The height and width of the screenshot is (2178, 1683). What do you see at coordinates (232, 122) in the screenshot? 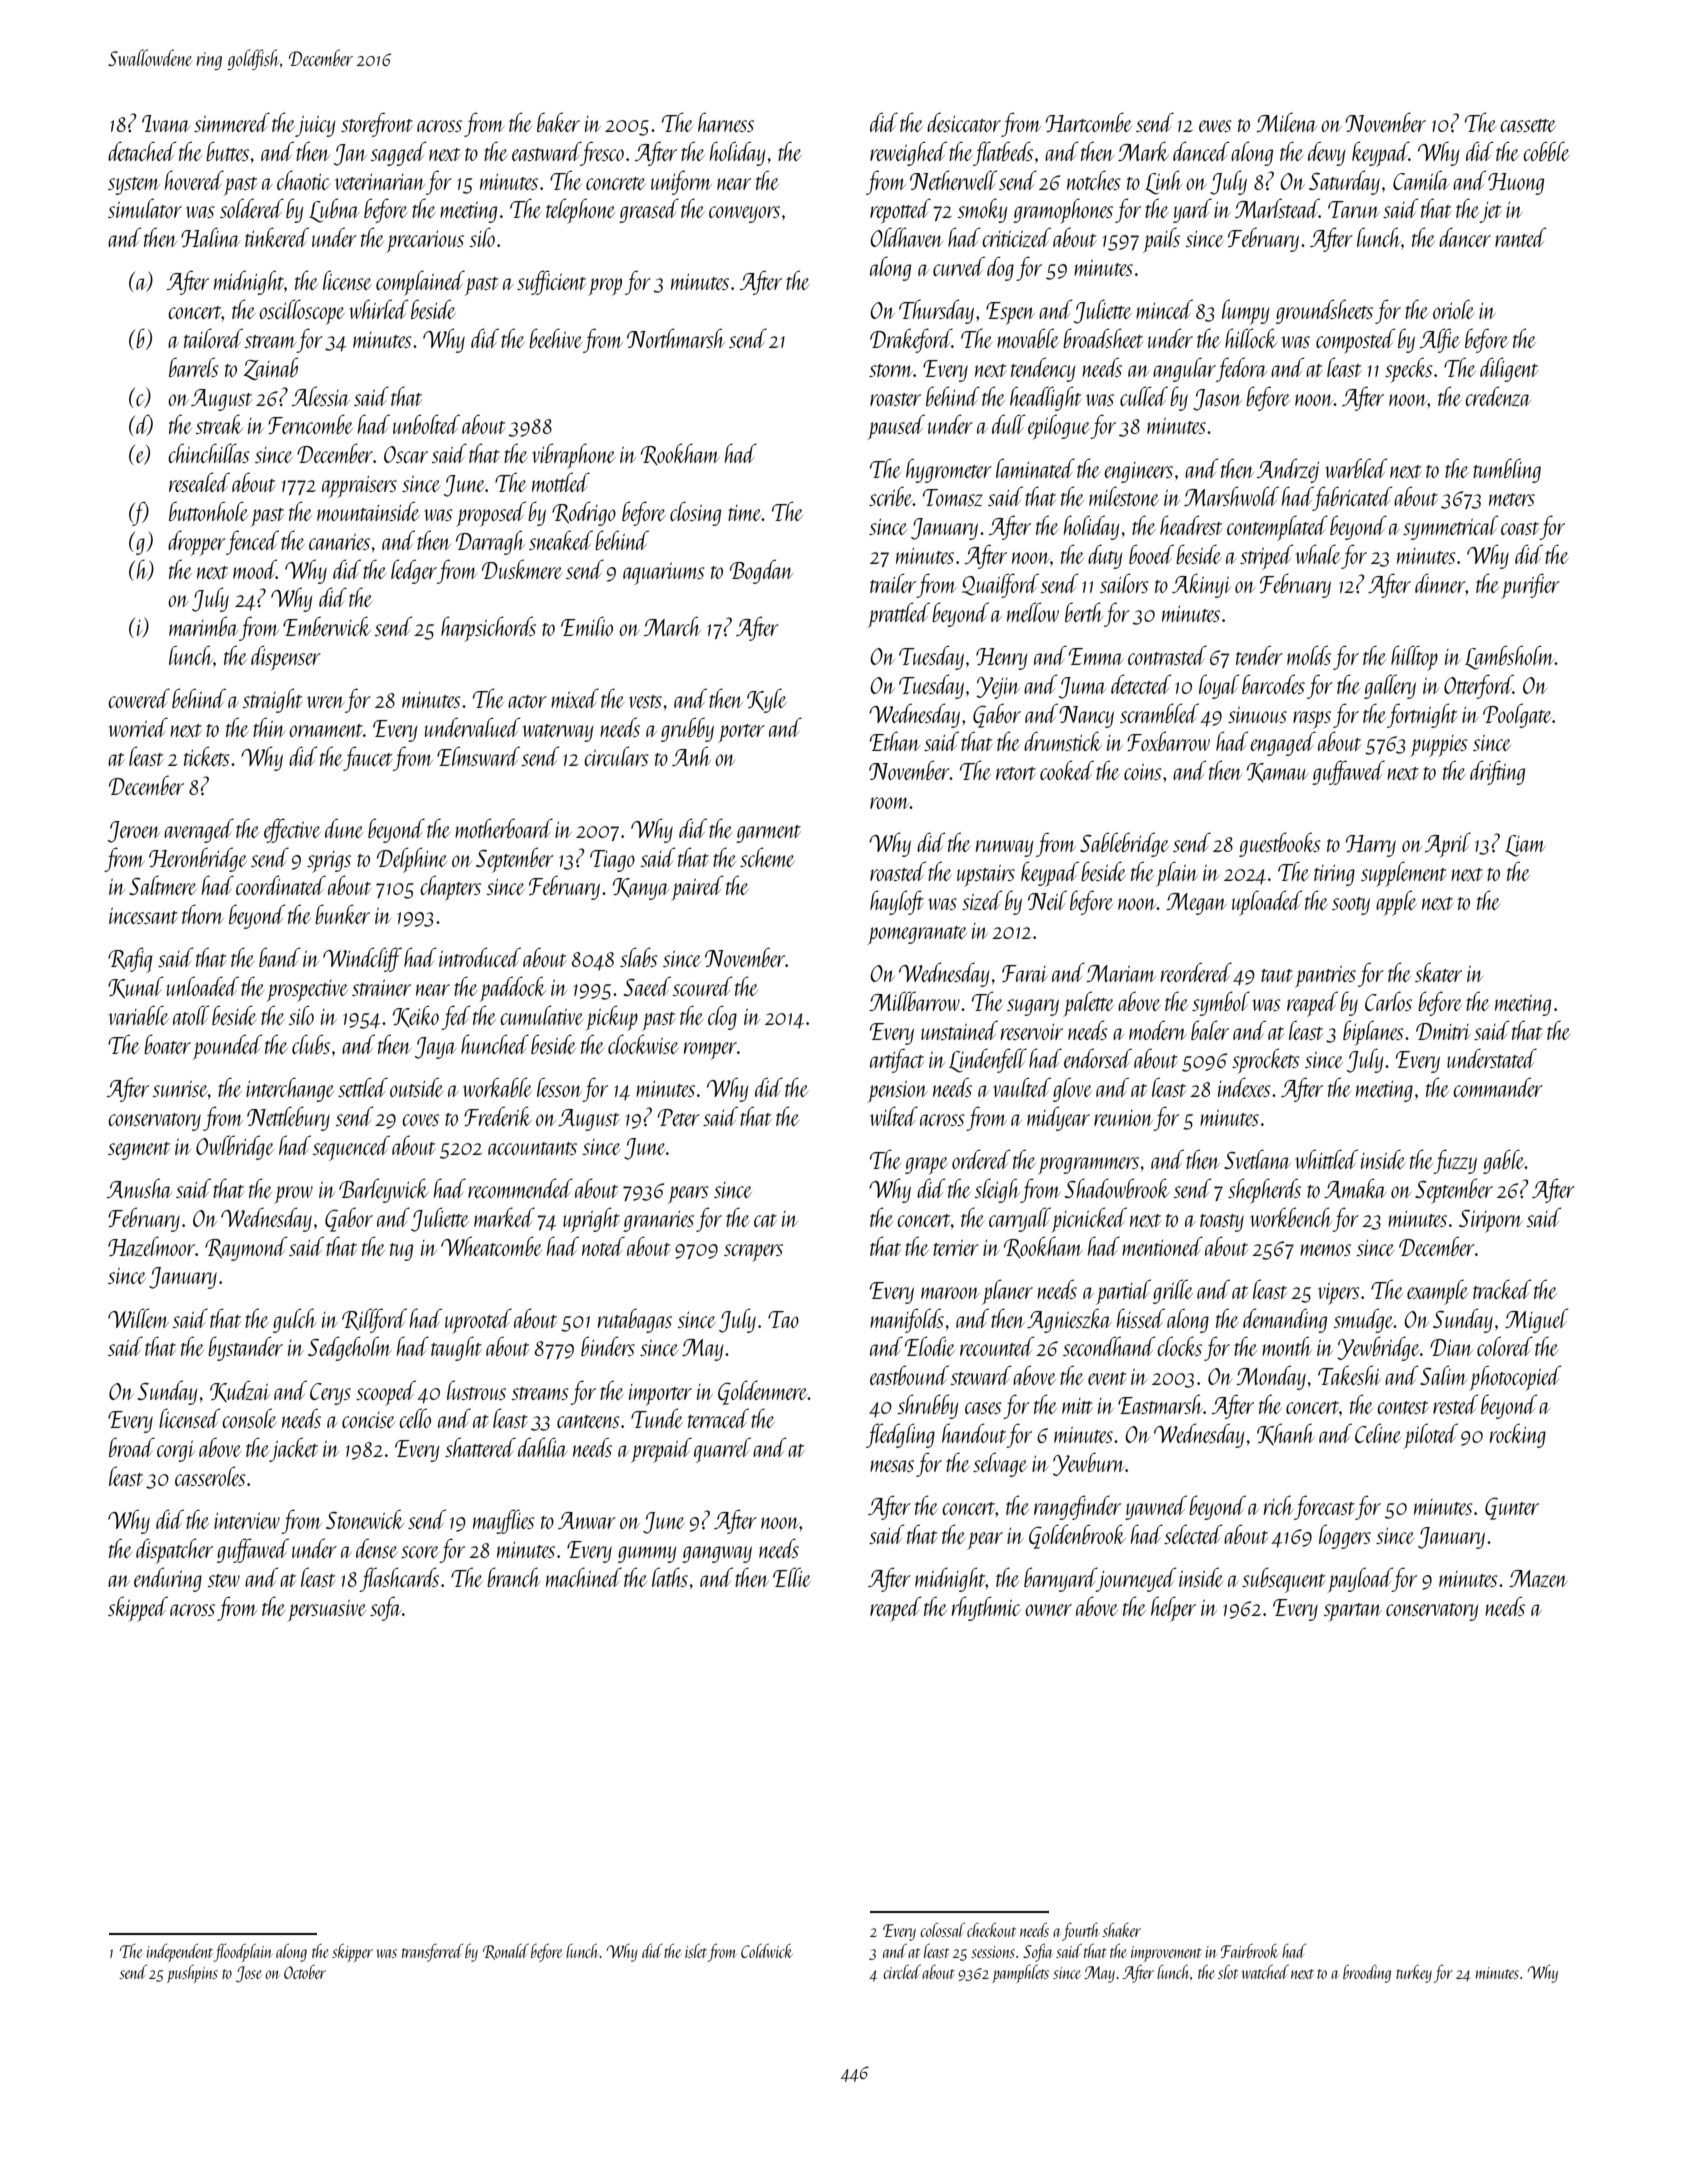
I see `simmered` at bounding box center [232, 122].
